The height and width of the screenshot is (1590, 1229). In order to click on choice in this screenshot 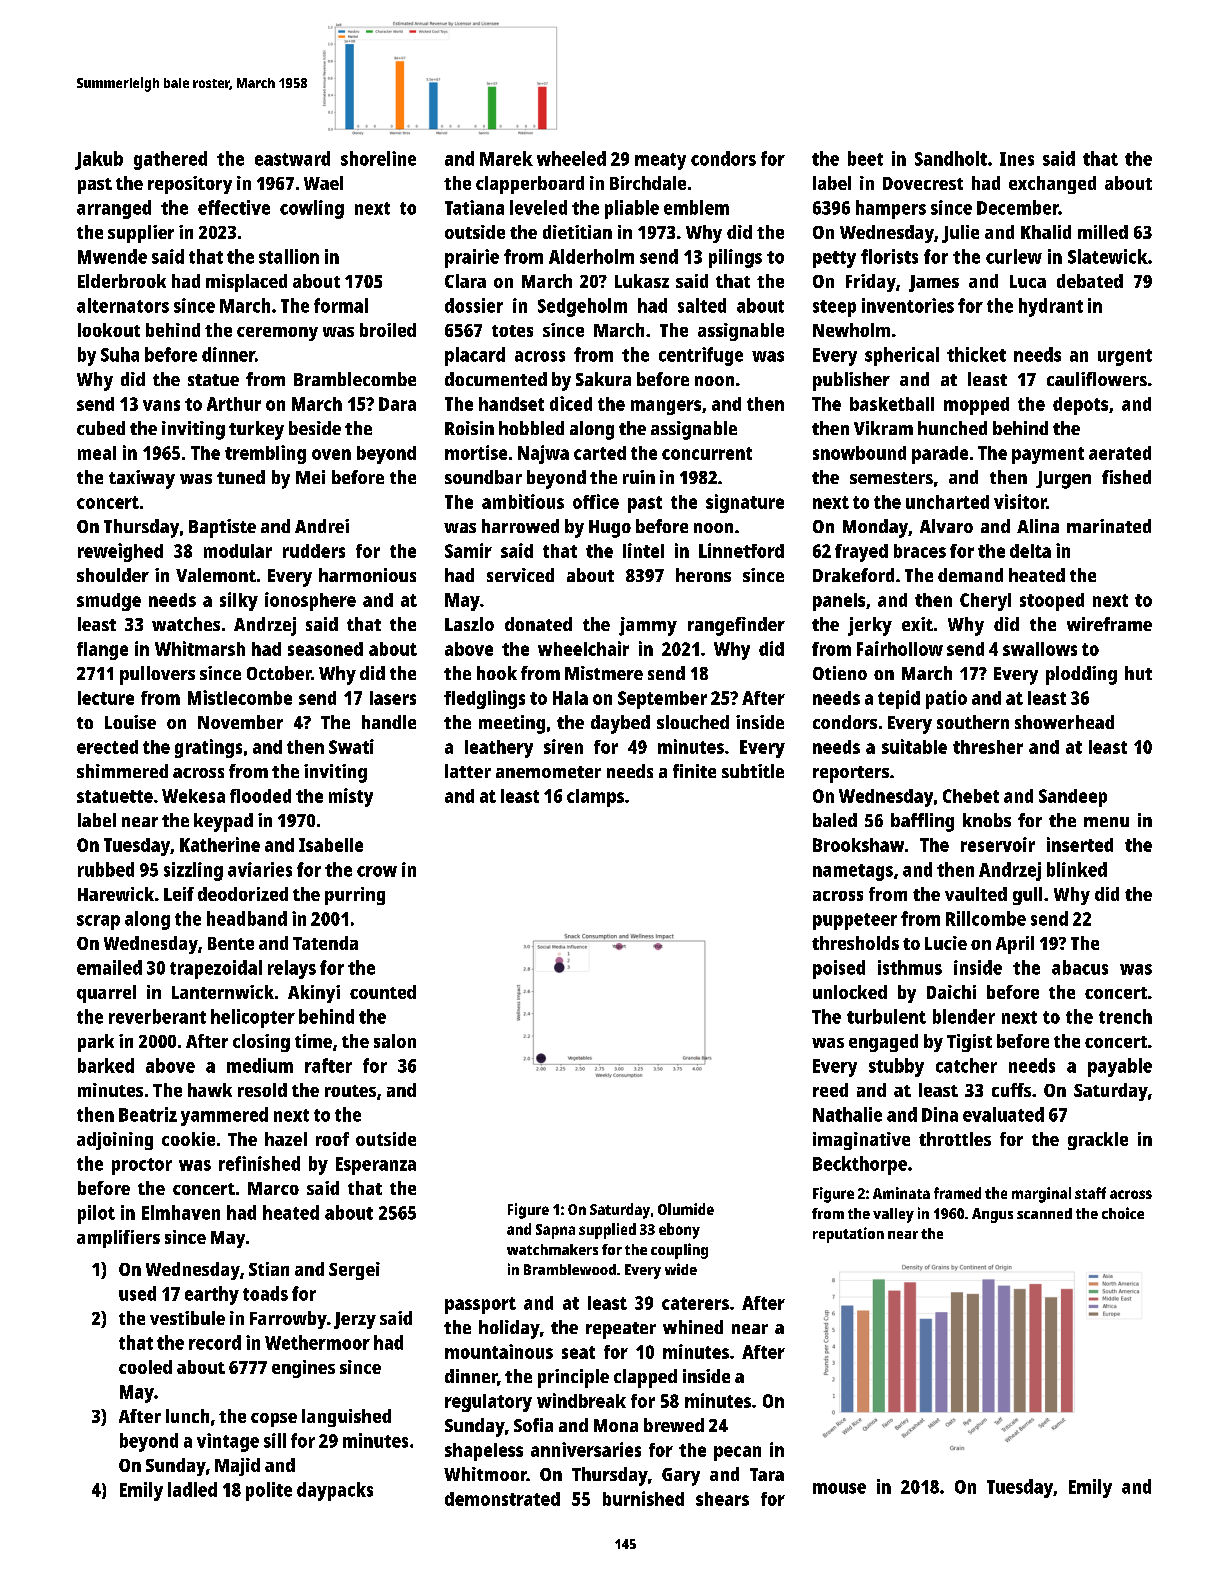, I will do `click(1123, 1213)`.
